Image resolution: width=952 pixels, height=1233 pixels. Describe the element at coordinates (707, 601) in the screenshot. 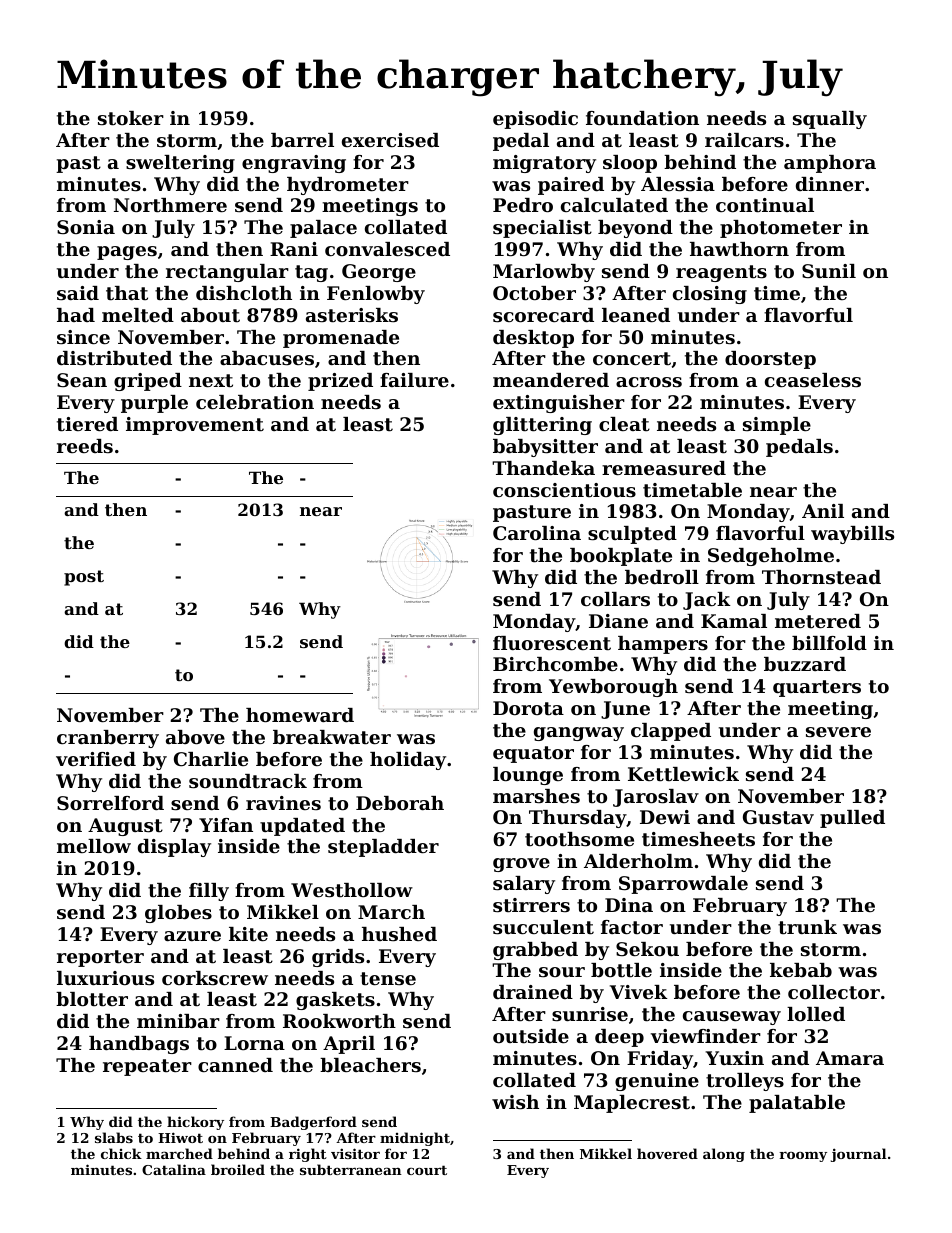

I see `Jack` at that location.
